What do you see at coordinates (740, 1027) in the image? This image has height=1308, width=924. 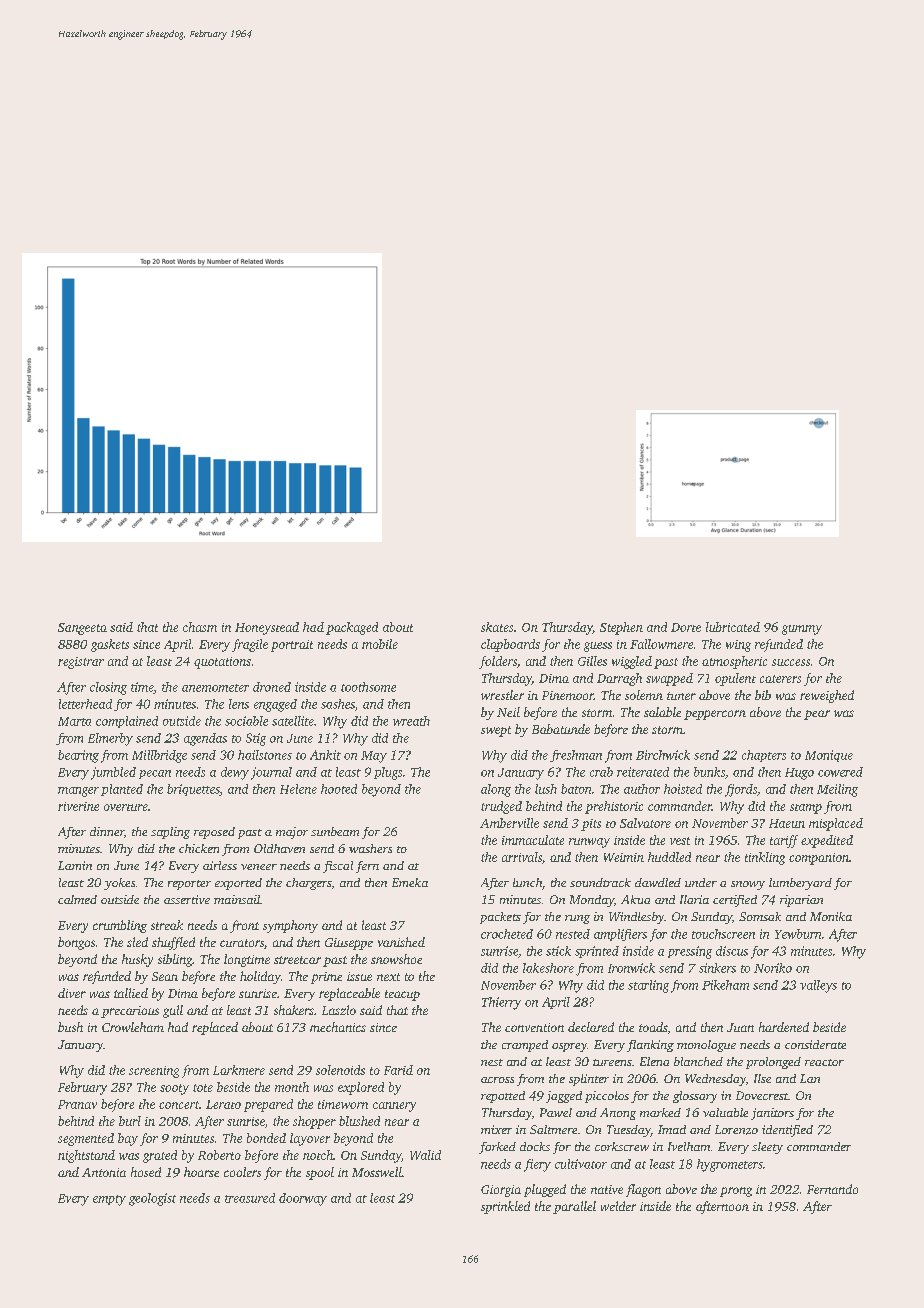 I see `Juan` at bounding box center [740, 1027].
